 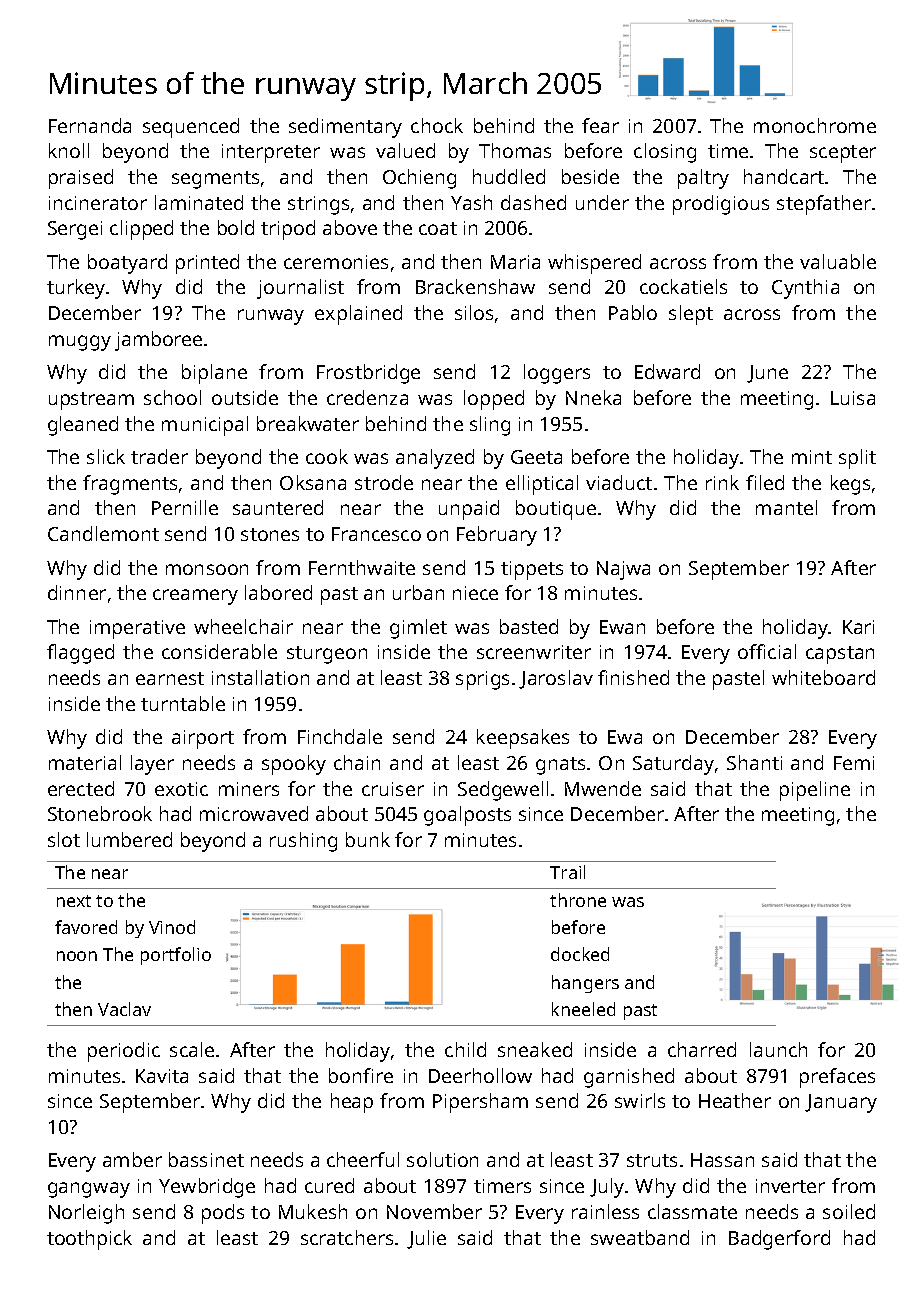 What do you see at coordinates (474, 312) in the screenshot?
I see `silos` at bounding box center [474, 312].
